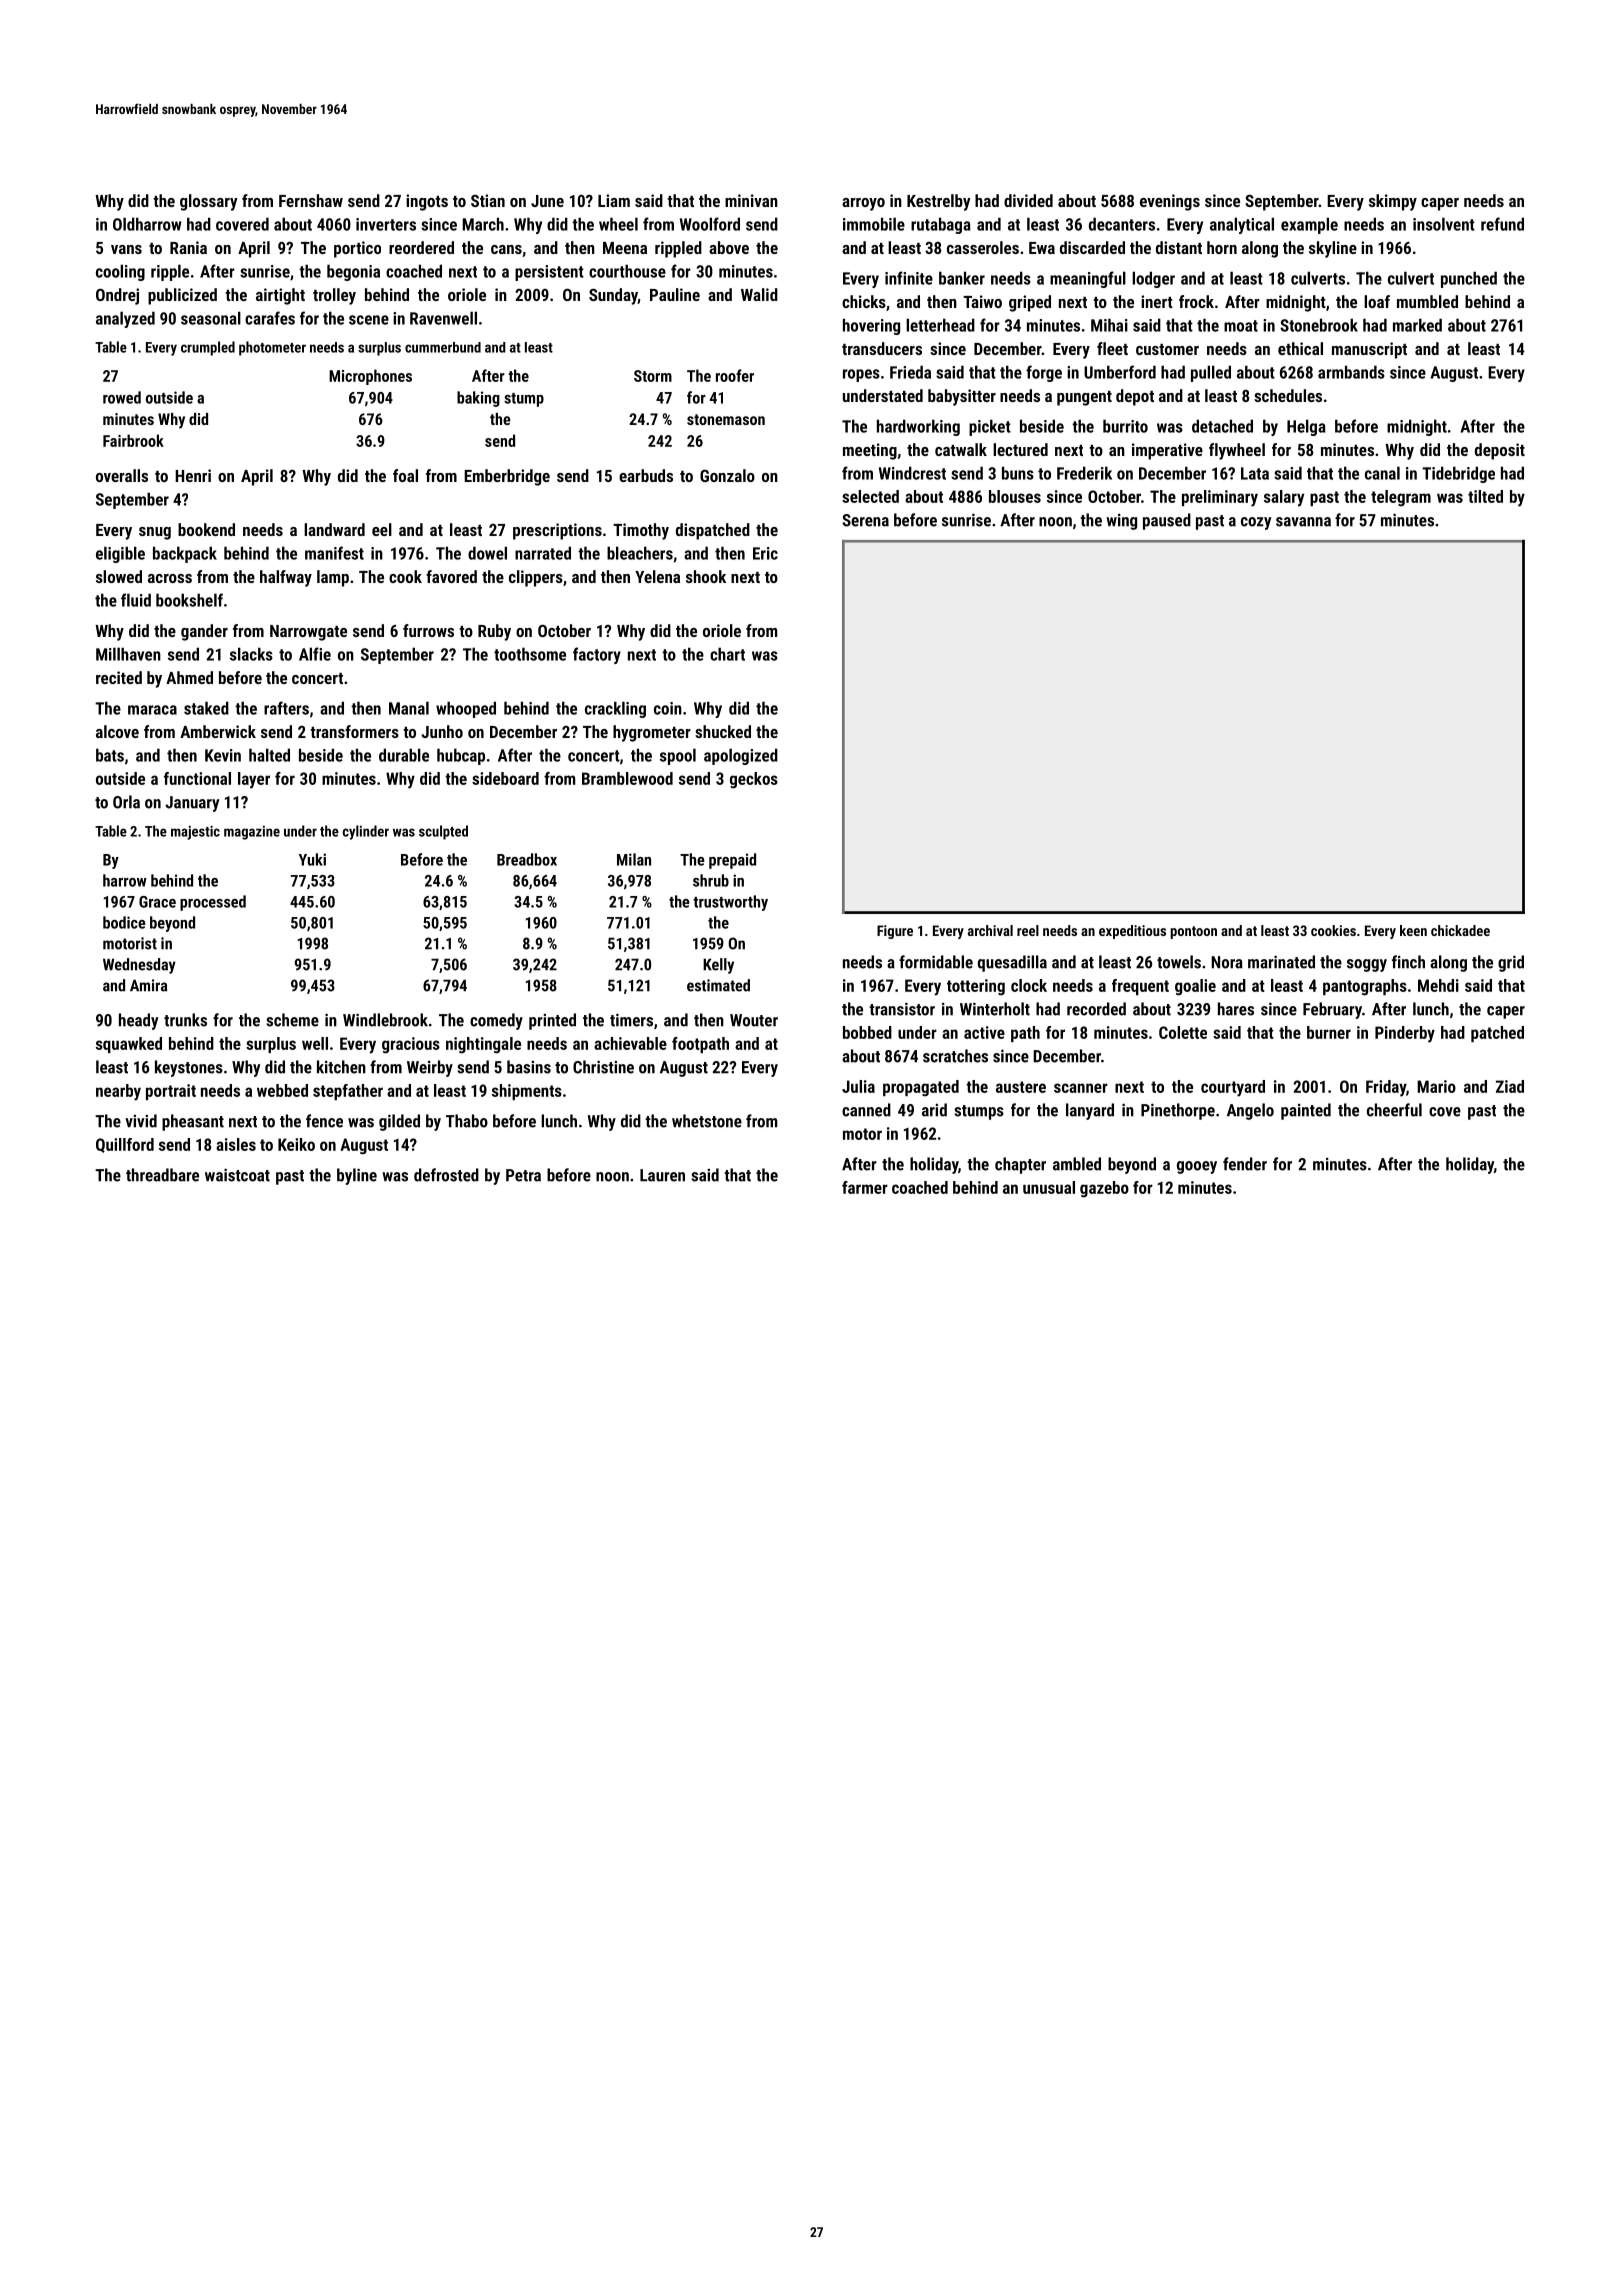 This image has width=1620, height=2292. Describe the element at coordinates (732, 861) in the image. I see `prepaid` at that location.
